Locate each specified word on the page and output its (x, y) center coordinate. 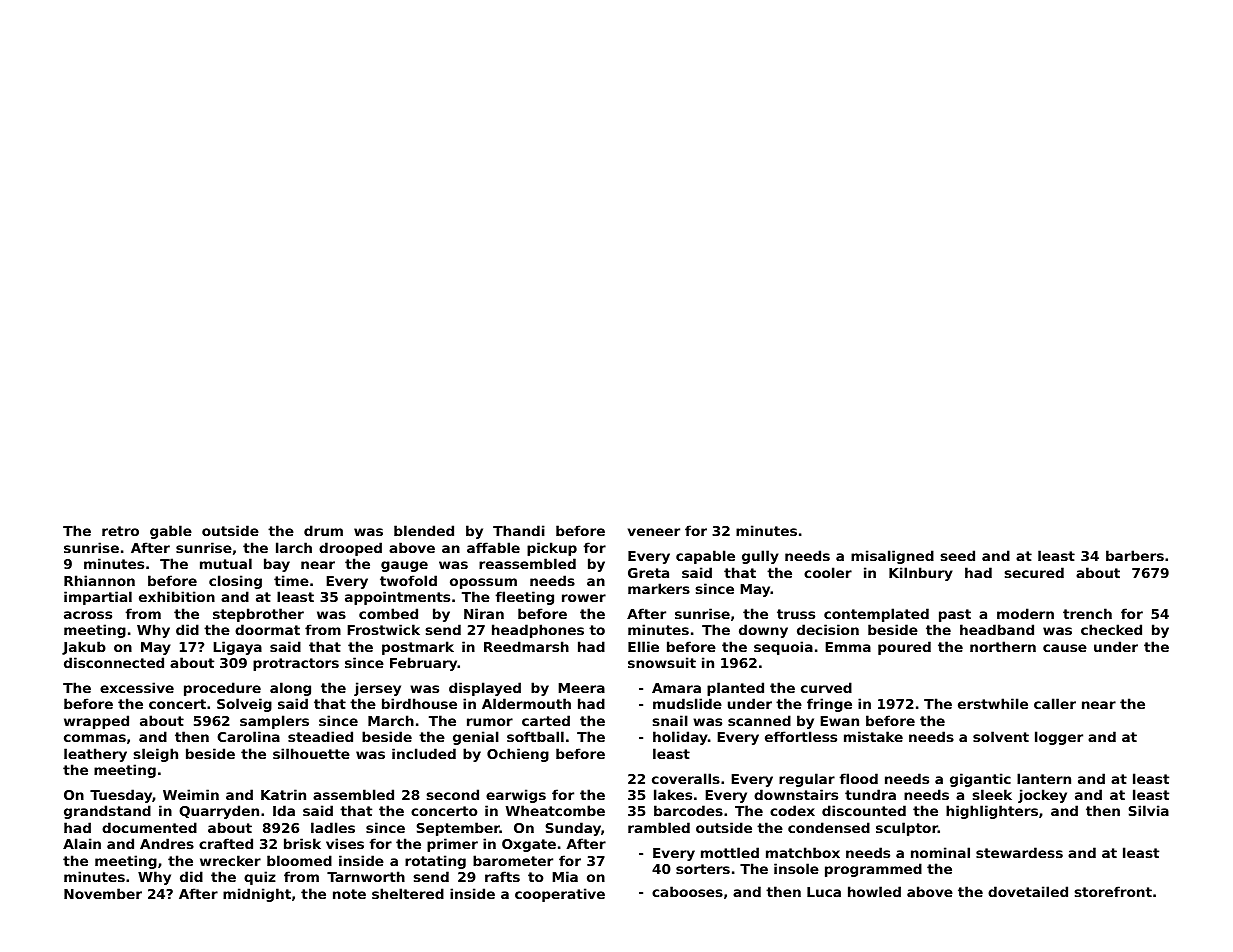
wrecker (230, 860)
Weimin (191, 794)
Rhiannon (99, 580)
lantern (1044, 778)
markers (659, 588)
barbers (1135, 555)
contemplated (876, 615)
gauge (404, 566)
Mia (565, 876)
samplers (274, 722)
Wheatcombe (555, 810)
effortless (801, 736)
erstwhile (993, 703)
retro (120, 531)
